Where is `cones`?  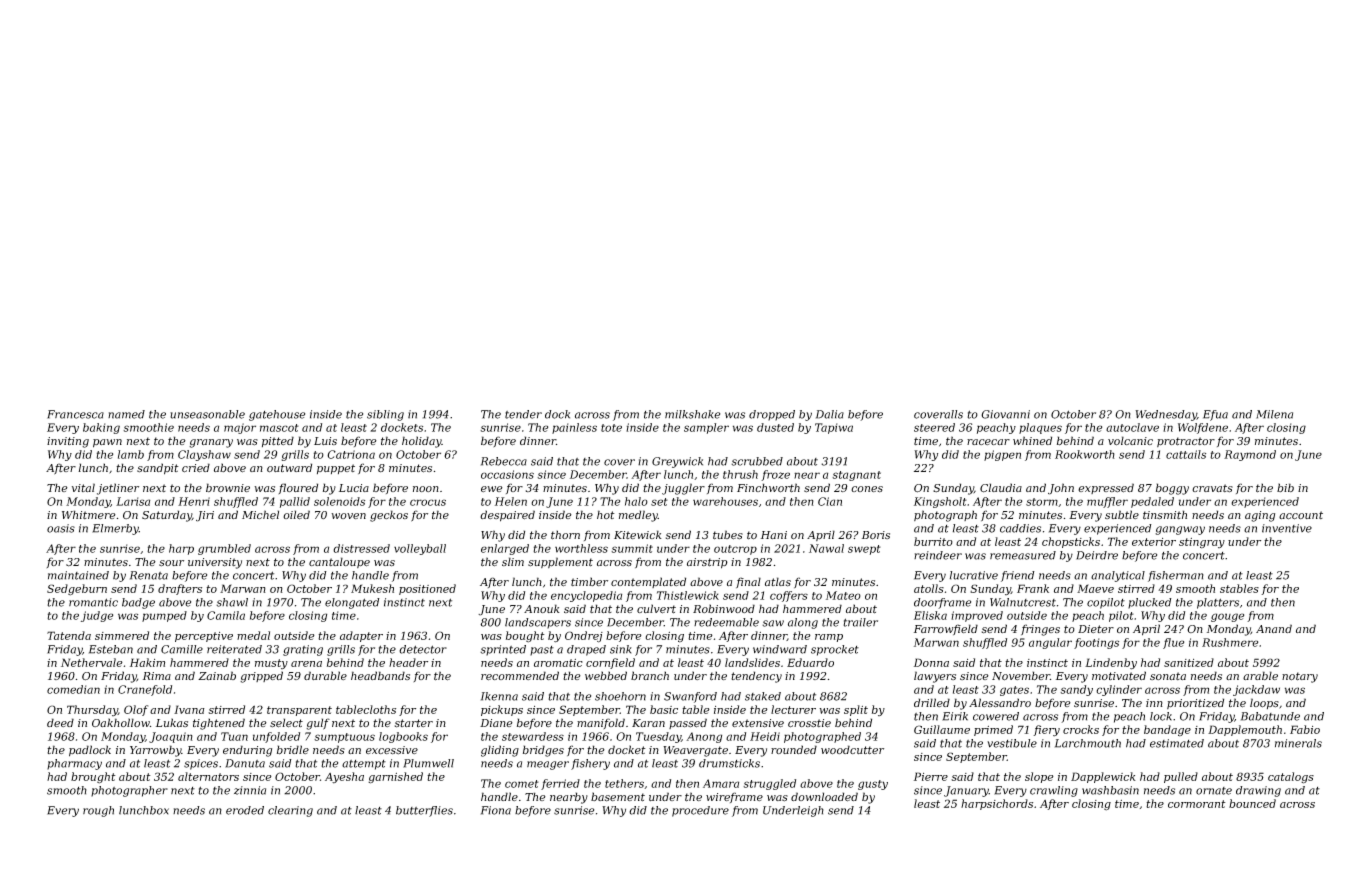
cones is located at coordinates (867, 489).
